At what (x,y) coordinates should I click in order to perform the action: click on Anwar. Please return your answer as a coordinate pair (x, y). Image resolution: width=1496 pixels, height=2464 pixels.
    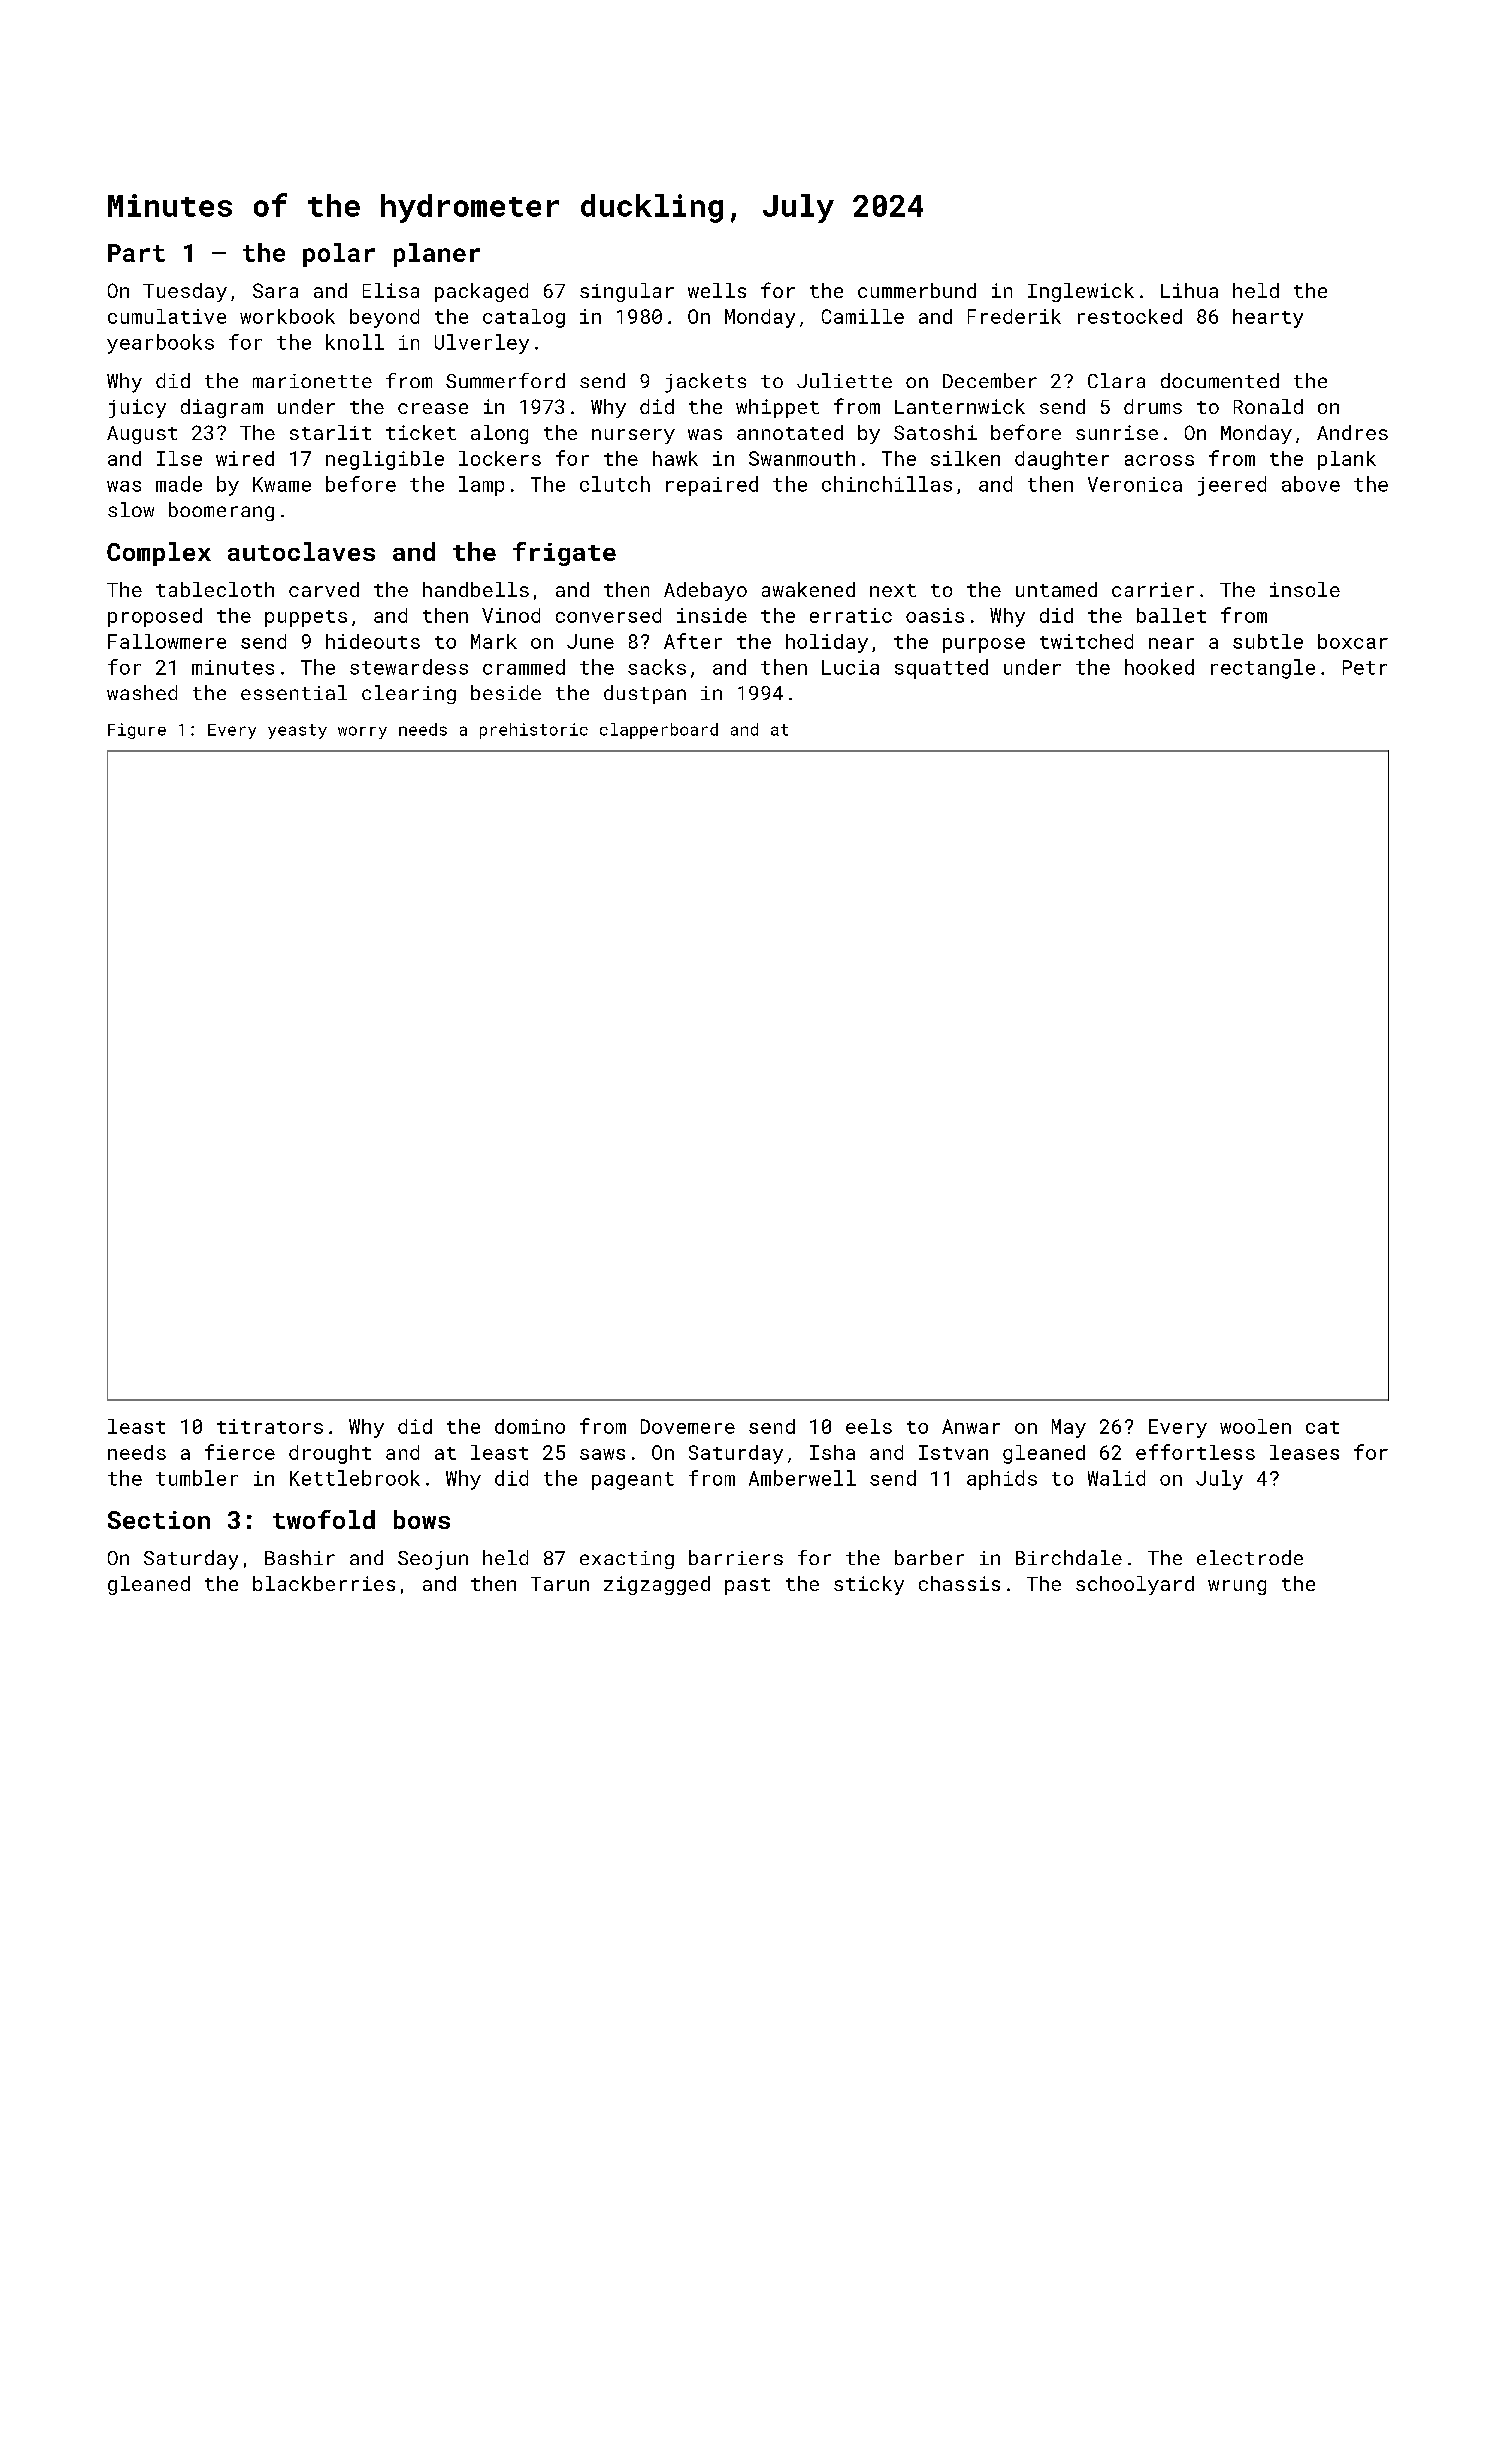
    Looking at the image, I should click on (971, 1426).
